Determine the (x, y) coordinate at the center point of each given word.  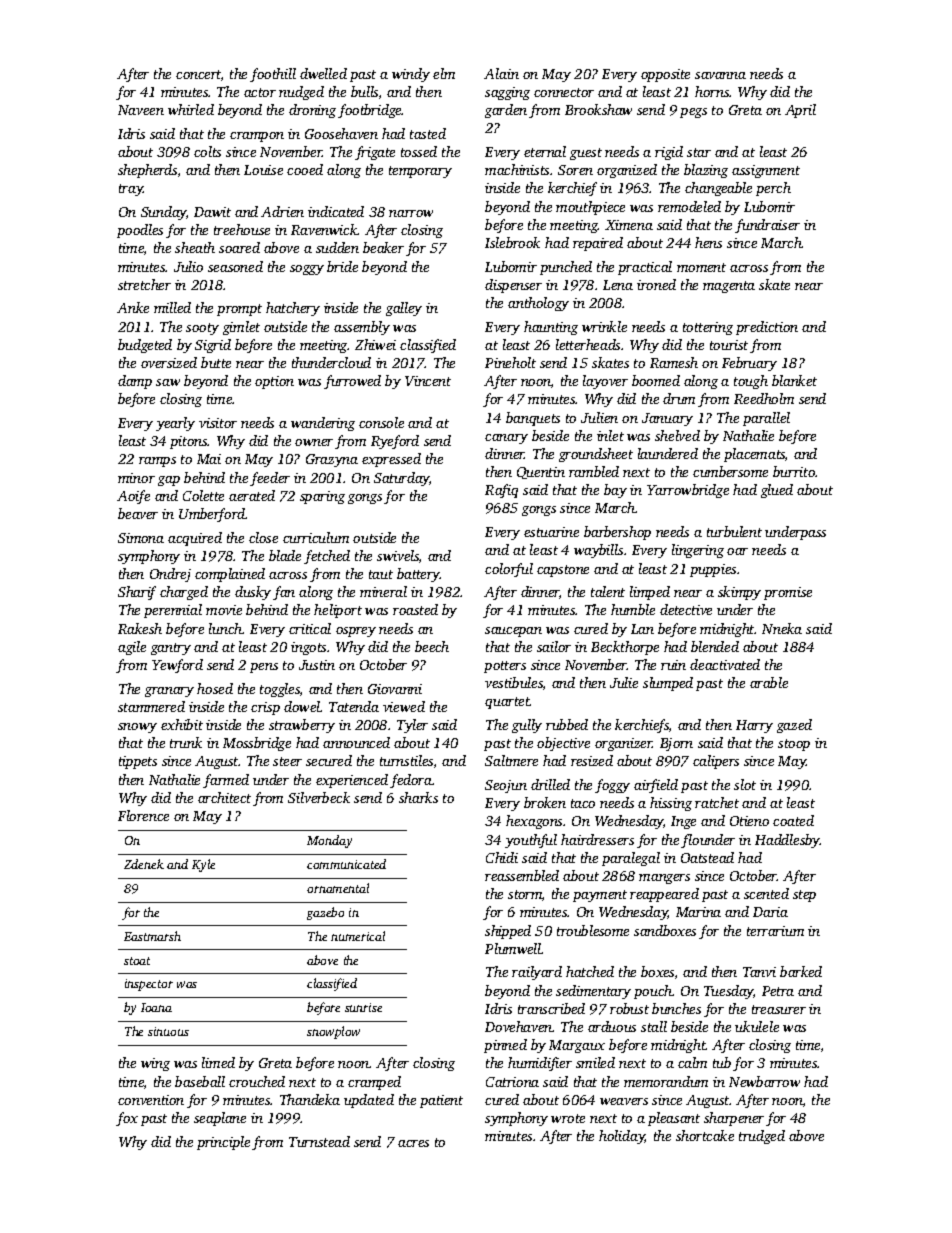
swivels (398, 555)
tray (131, 190)
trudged (762, 1137)
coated (793, 820)
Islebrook (512, 242)
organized (627, 171)
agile (132, 648)
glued (777, 491)
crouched (257, 1081)
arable (769, 682)
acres (413, 1143)
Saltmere (511, 760)
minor (136, 478)
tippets (138, 762)
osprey (356, 632)
